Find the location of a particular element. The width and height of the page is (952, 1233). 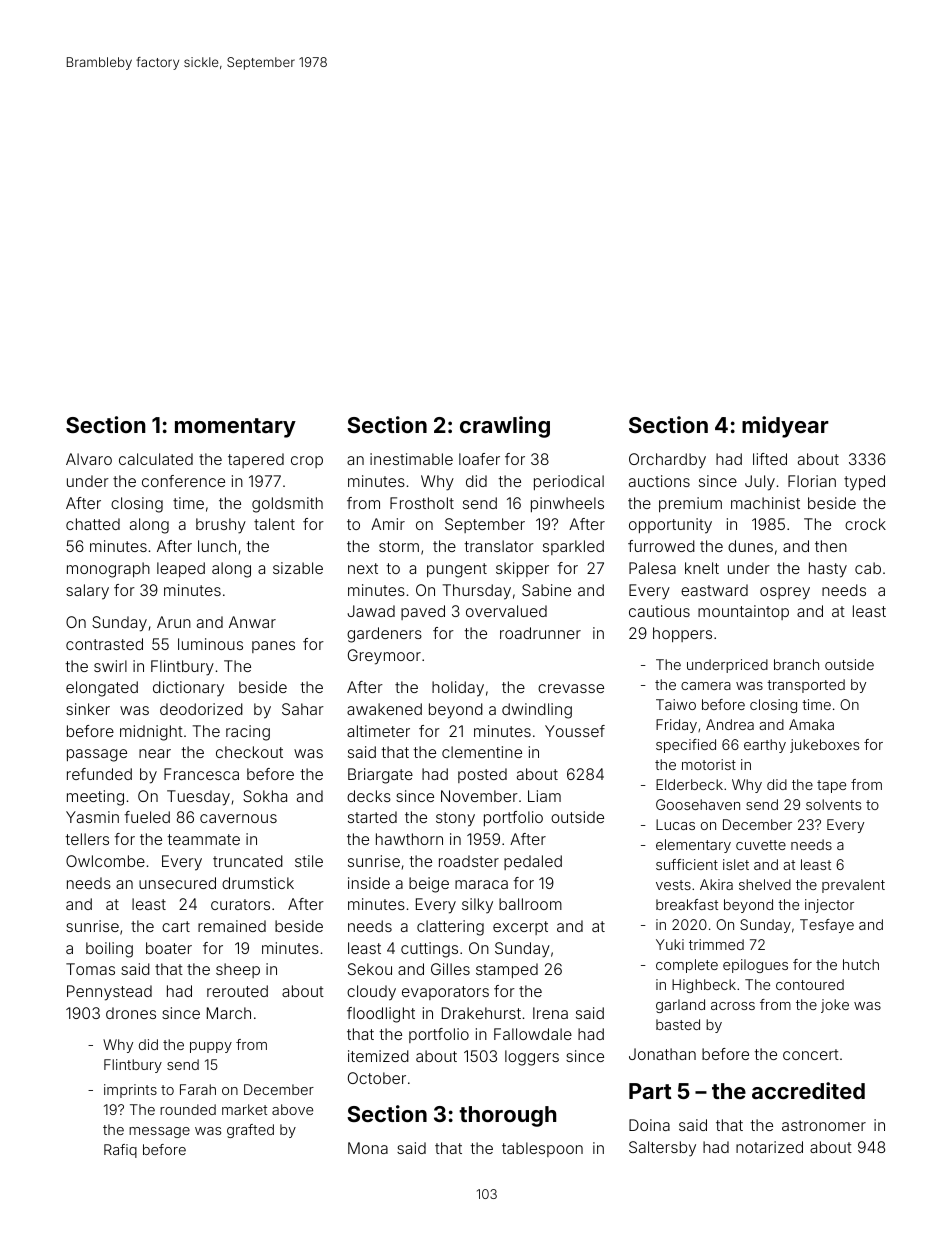

excerpt is located at coordinates (520, 928).
